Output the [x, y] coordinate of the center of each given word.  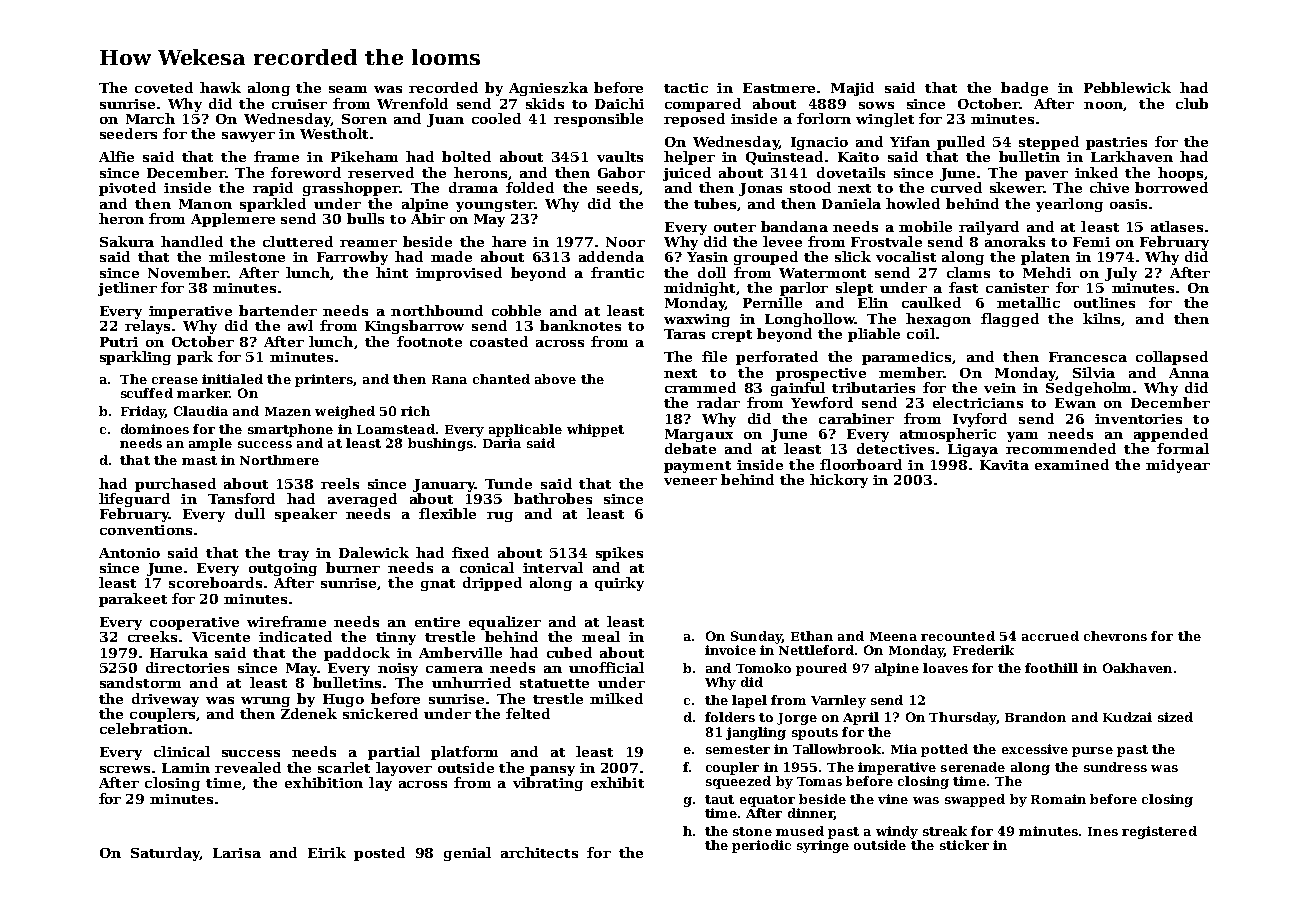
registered [1159, 832]
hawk [220, 87]
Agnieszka [548, 89]
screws [125, 769]
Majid [852, 89]
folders [730, 717]
